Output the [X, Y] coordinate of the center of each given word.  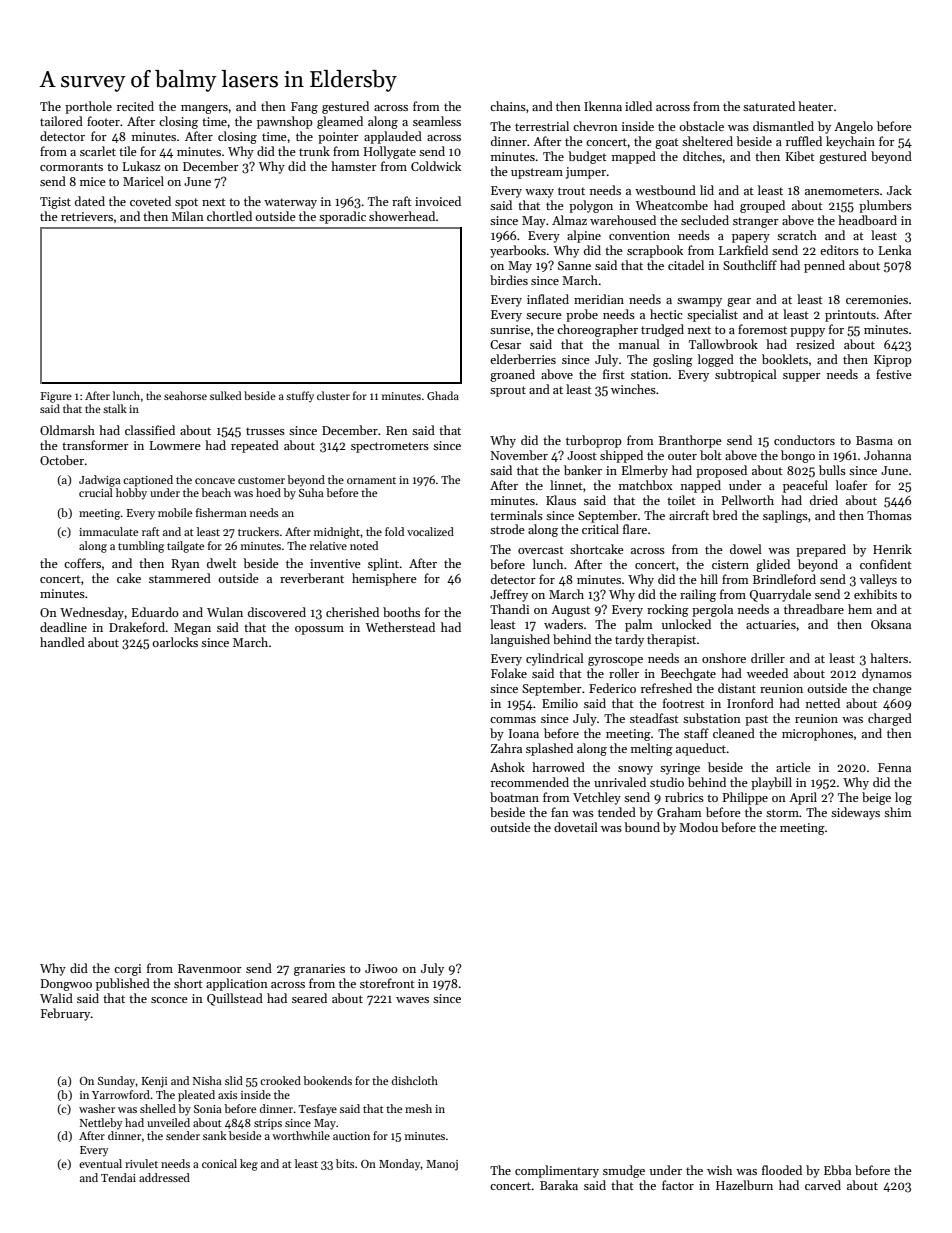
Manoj [442, 1165]
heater [815, 106]
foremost [762, 329]
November [519, 455]
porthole [88, 107]
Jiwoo [381, 968]
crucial [96, 492]
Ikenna [603, 106]
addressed [164, 1177]
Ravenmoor [210, 968]
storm [782, 813]
